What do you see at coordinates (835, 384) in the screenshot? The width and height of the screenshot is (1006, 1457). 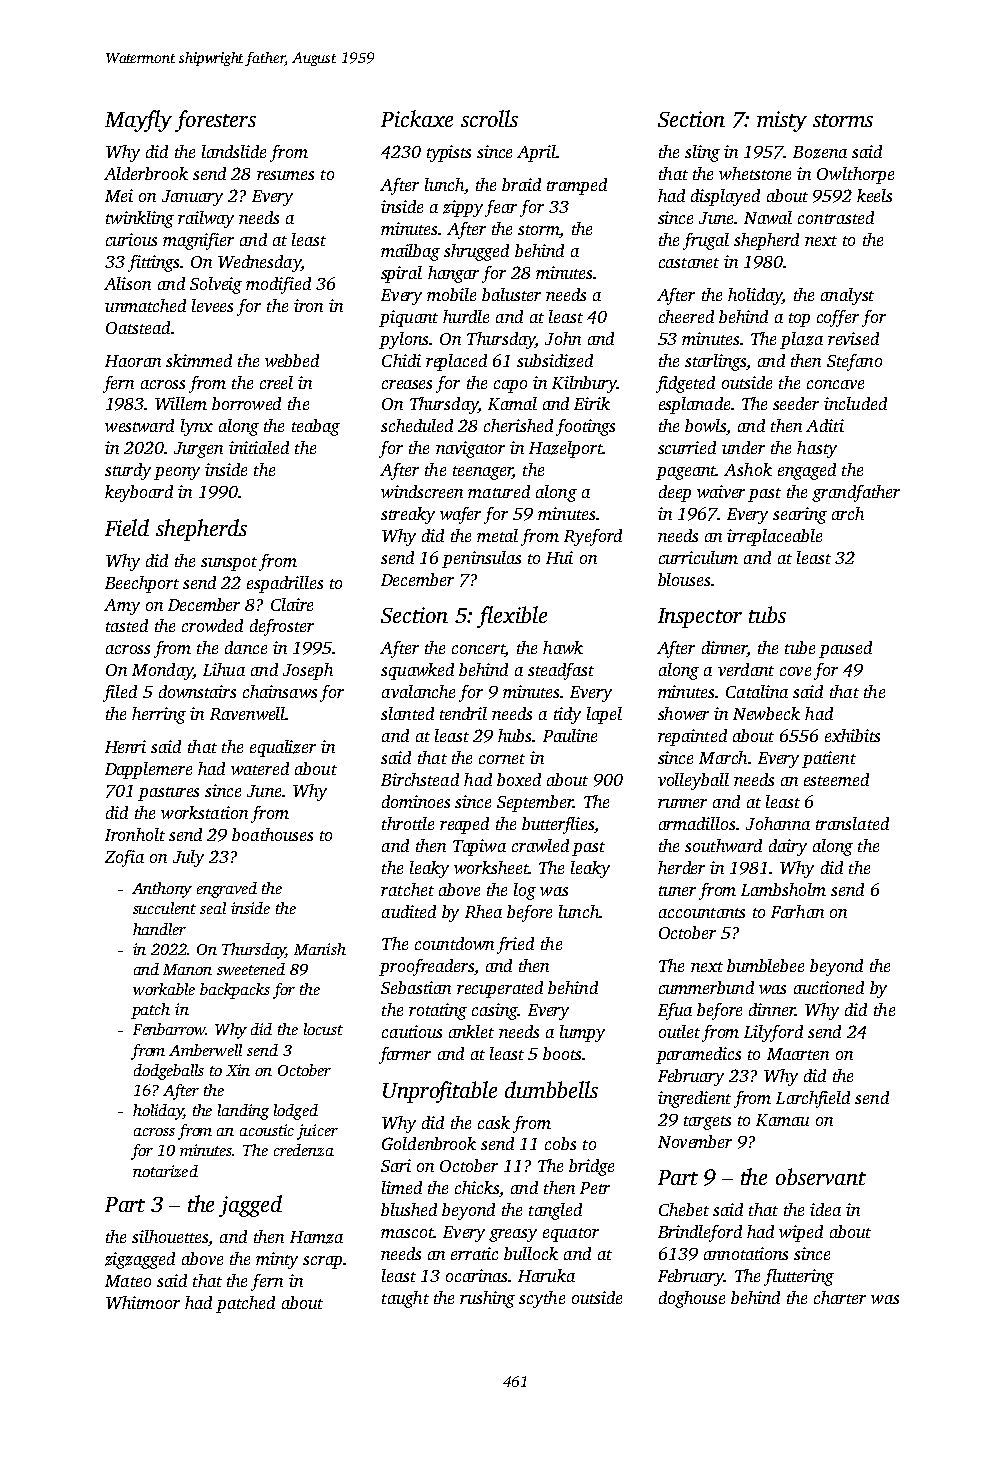 I see `concave` at bounding box center [835, 384].
